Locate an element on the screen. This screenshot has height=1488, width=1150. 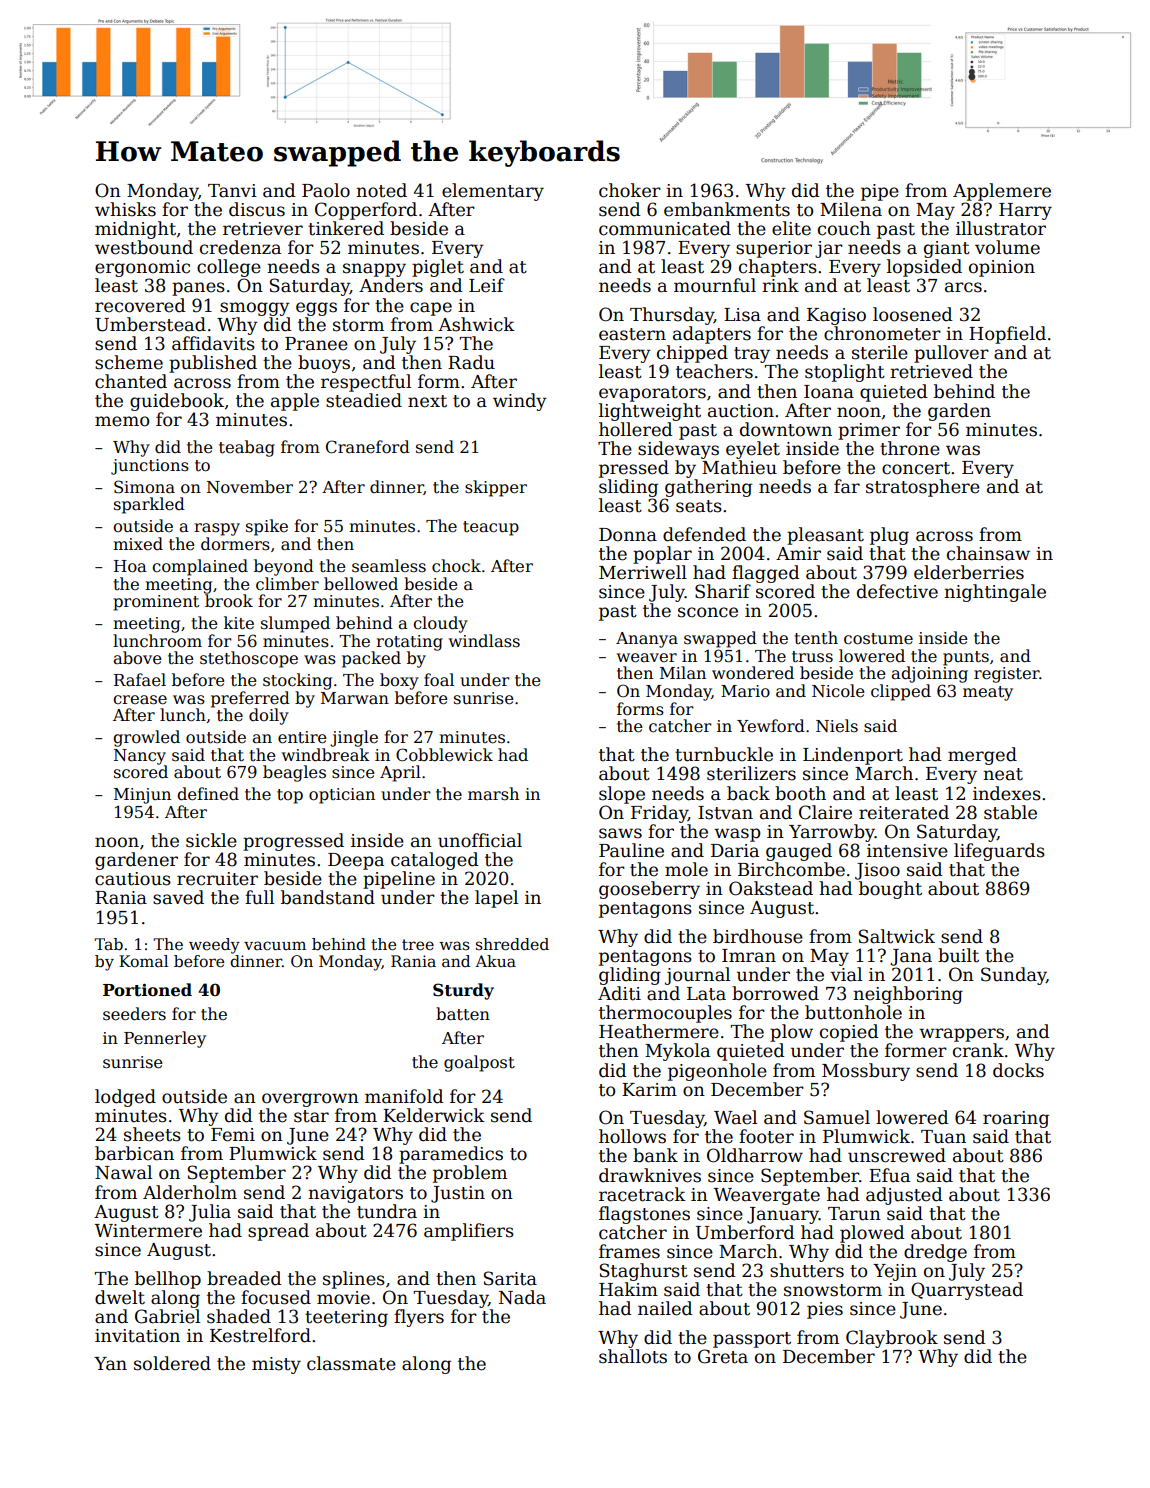
Quarrystead is located at coordinates (967, 1291).
